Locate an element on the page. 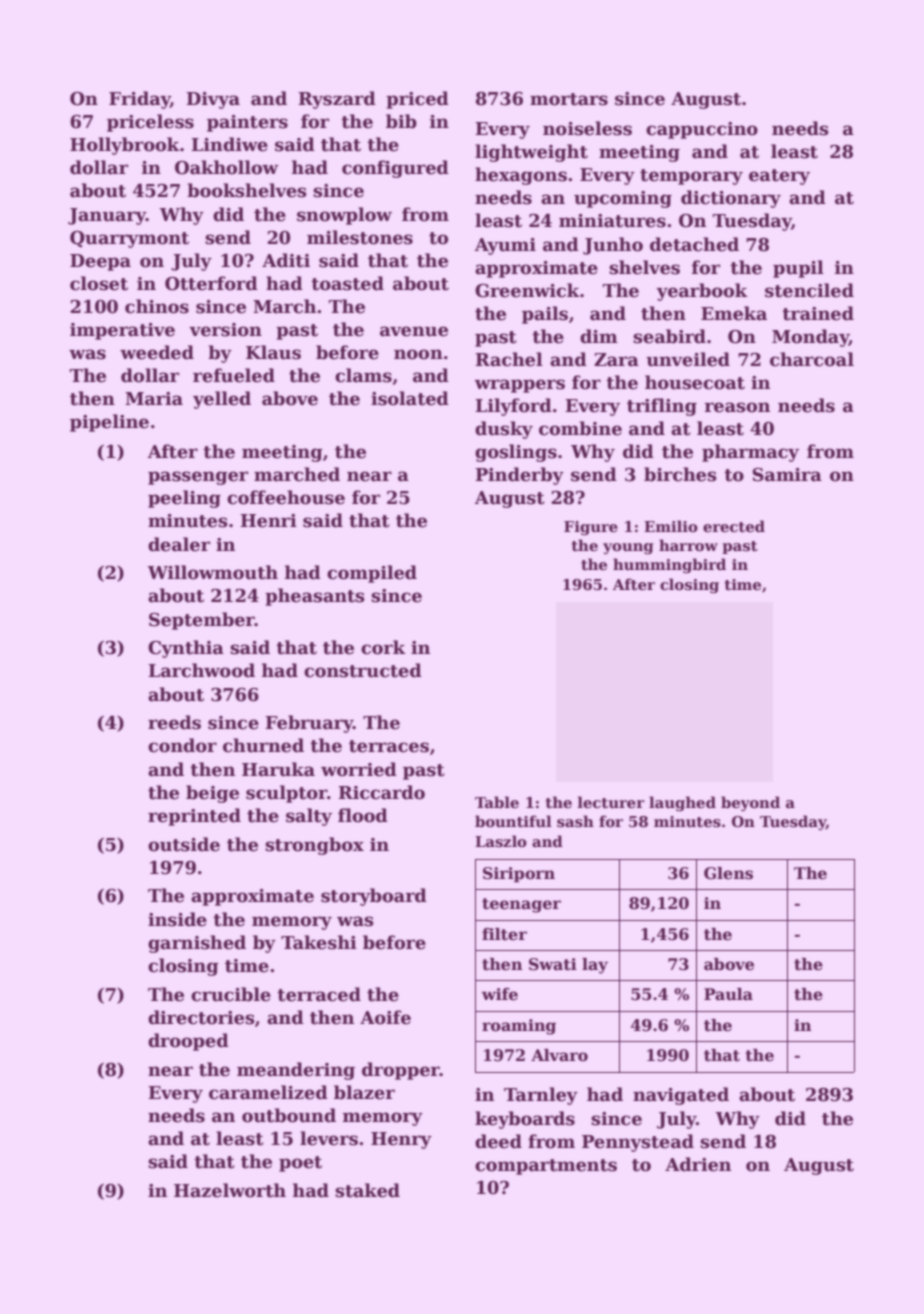 This image has height=1314, width=924. roaming is located at coordinates (519, 1027).
